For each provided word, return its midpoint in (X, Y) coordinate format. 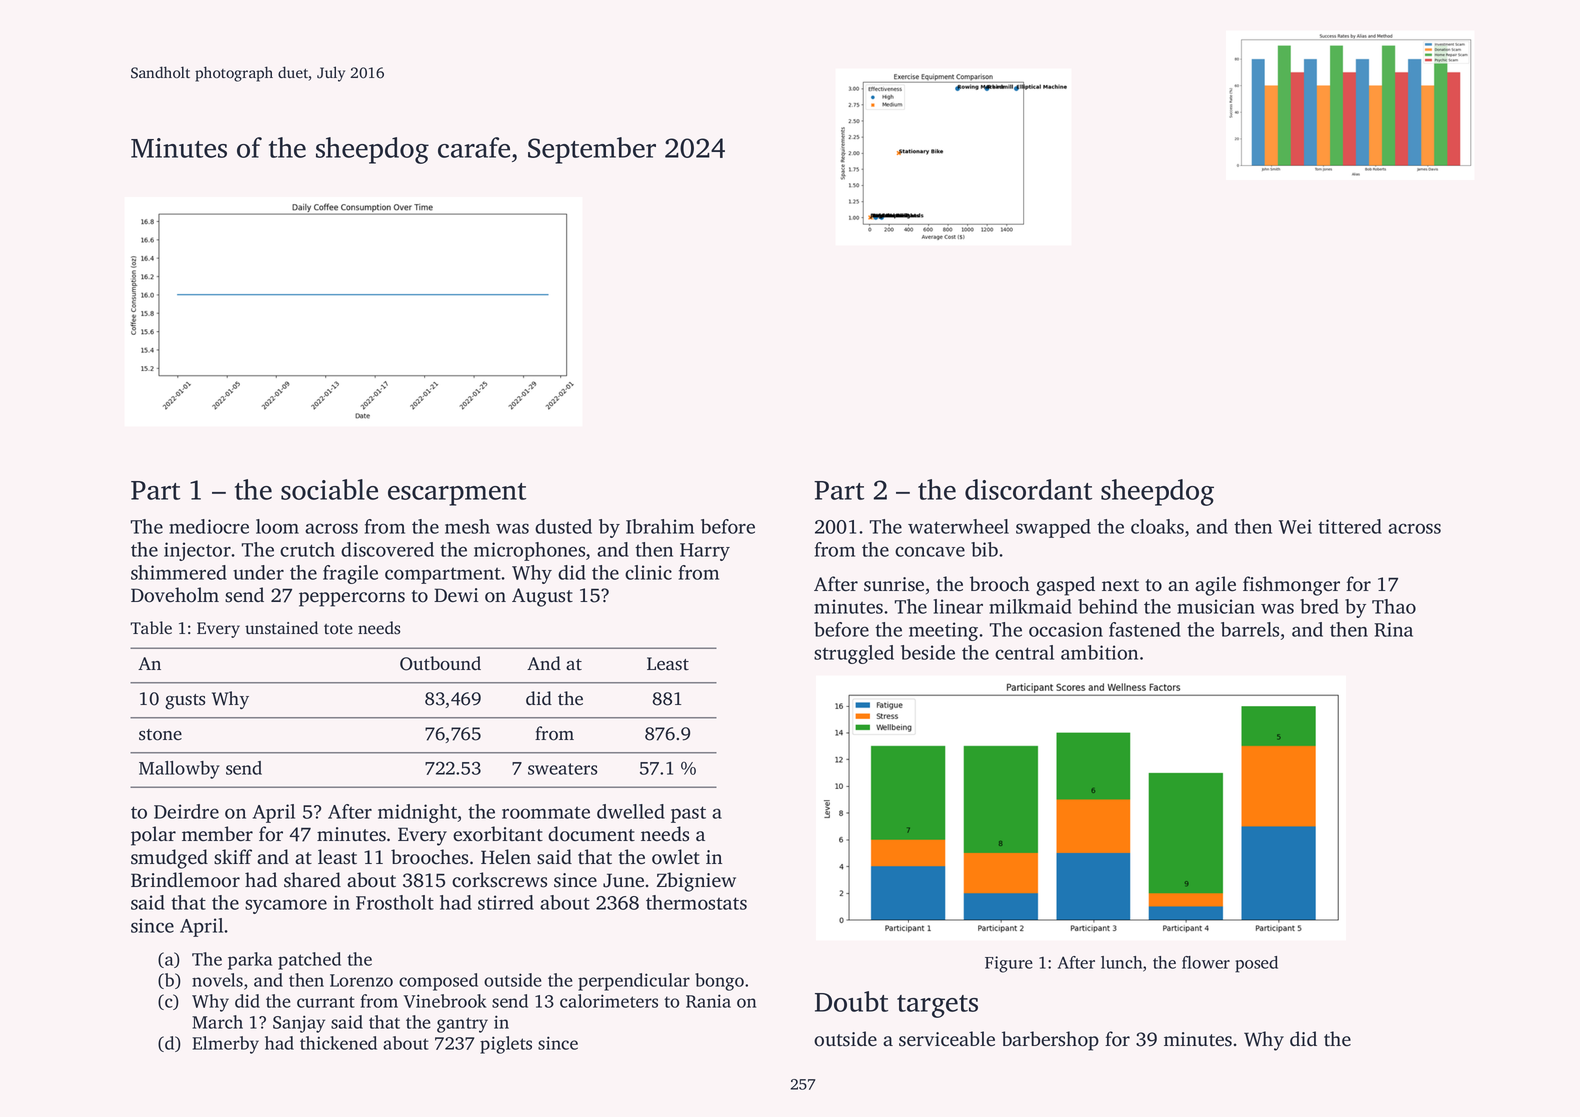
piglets (506, 1045)
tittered (1350, 526)
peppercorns (352, 599)
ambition (1099, 652)
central (1024, 652)
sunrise (894, 584)
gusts (185, 702)
